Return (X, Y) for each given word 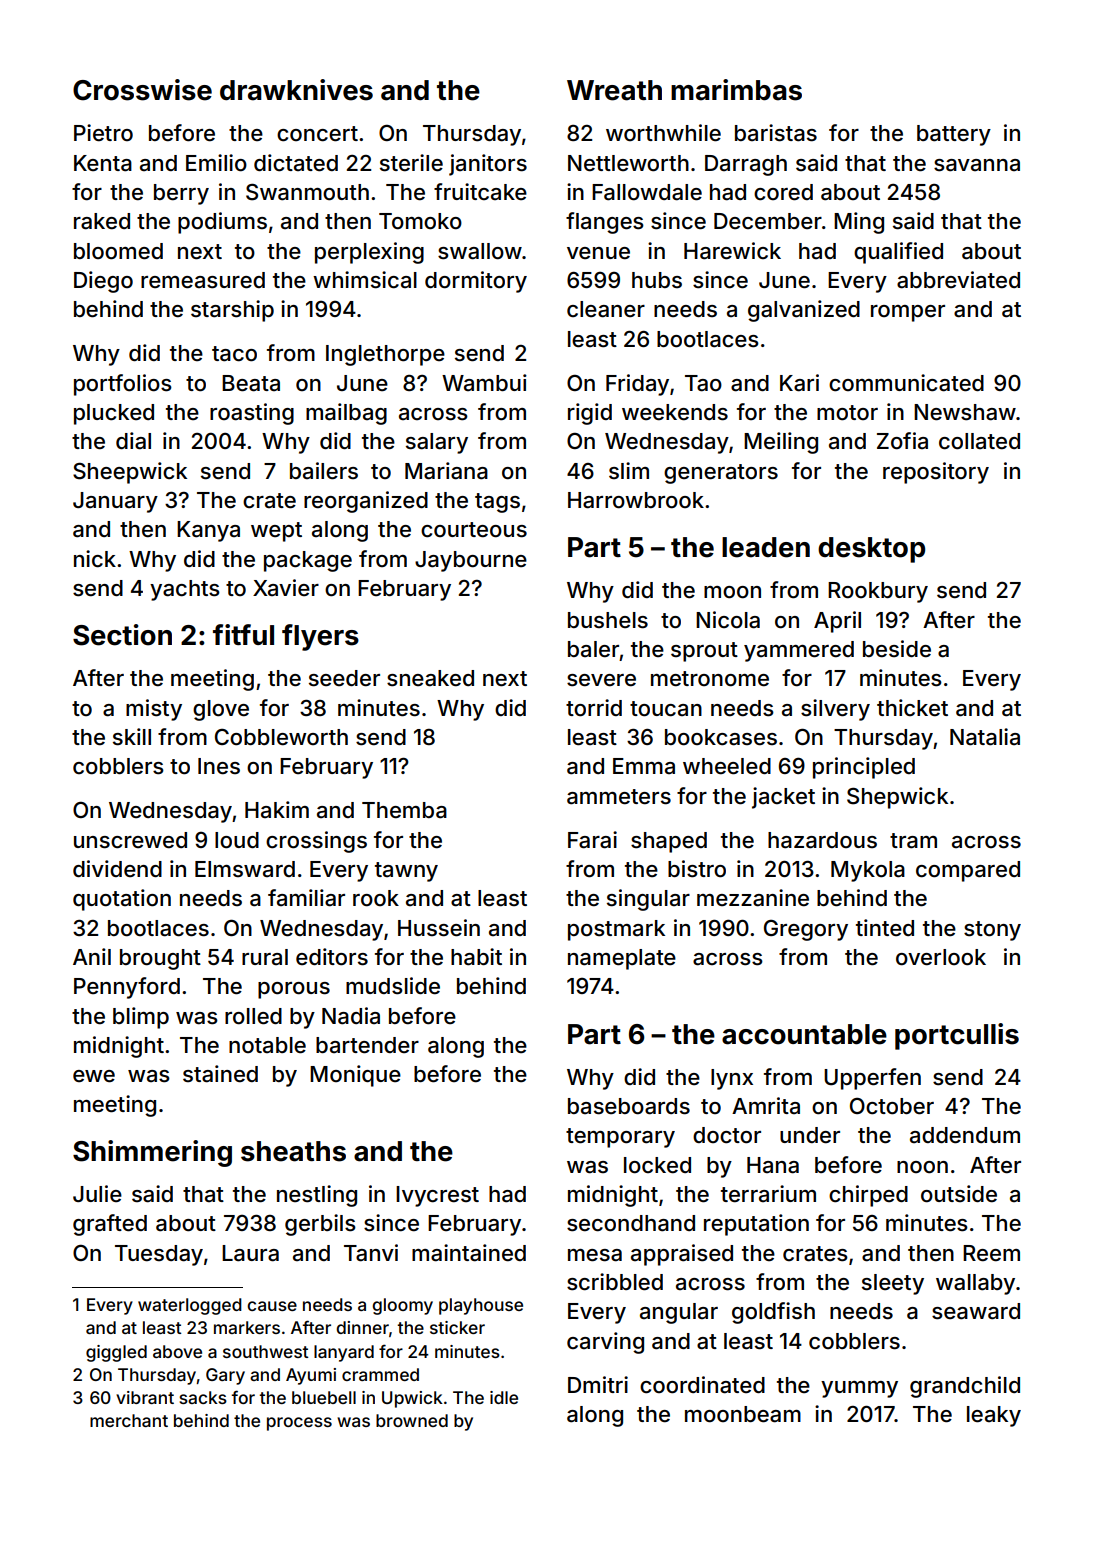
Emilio (216, 163)
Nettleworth (628, 163)
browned (412, 1420)
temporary (620, 1138)
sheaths (293, 1151)
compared (968, 871)
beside (897, 649)
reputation (756, 1225)
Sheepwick (130, 473)
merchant (129, 1420)
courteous (474, 530)
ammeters (619, 797)
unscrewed (130, 840)
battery (954, 135)
